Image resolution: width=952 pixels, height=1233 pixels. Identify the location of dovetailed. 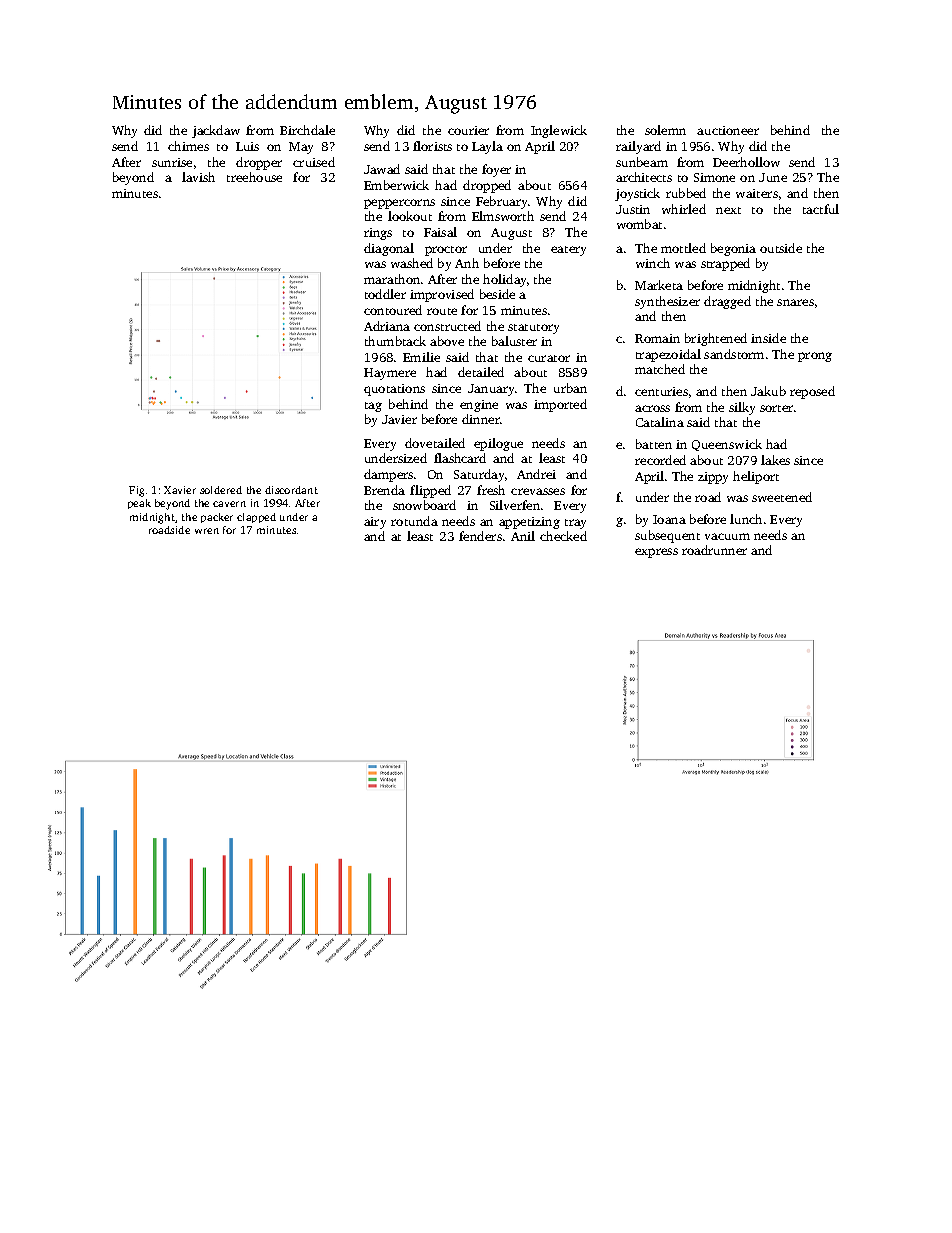
(435, 443).
